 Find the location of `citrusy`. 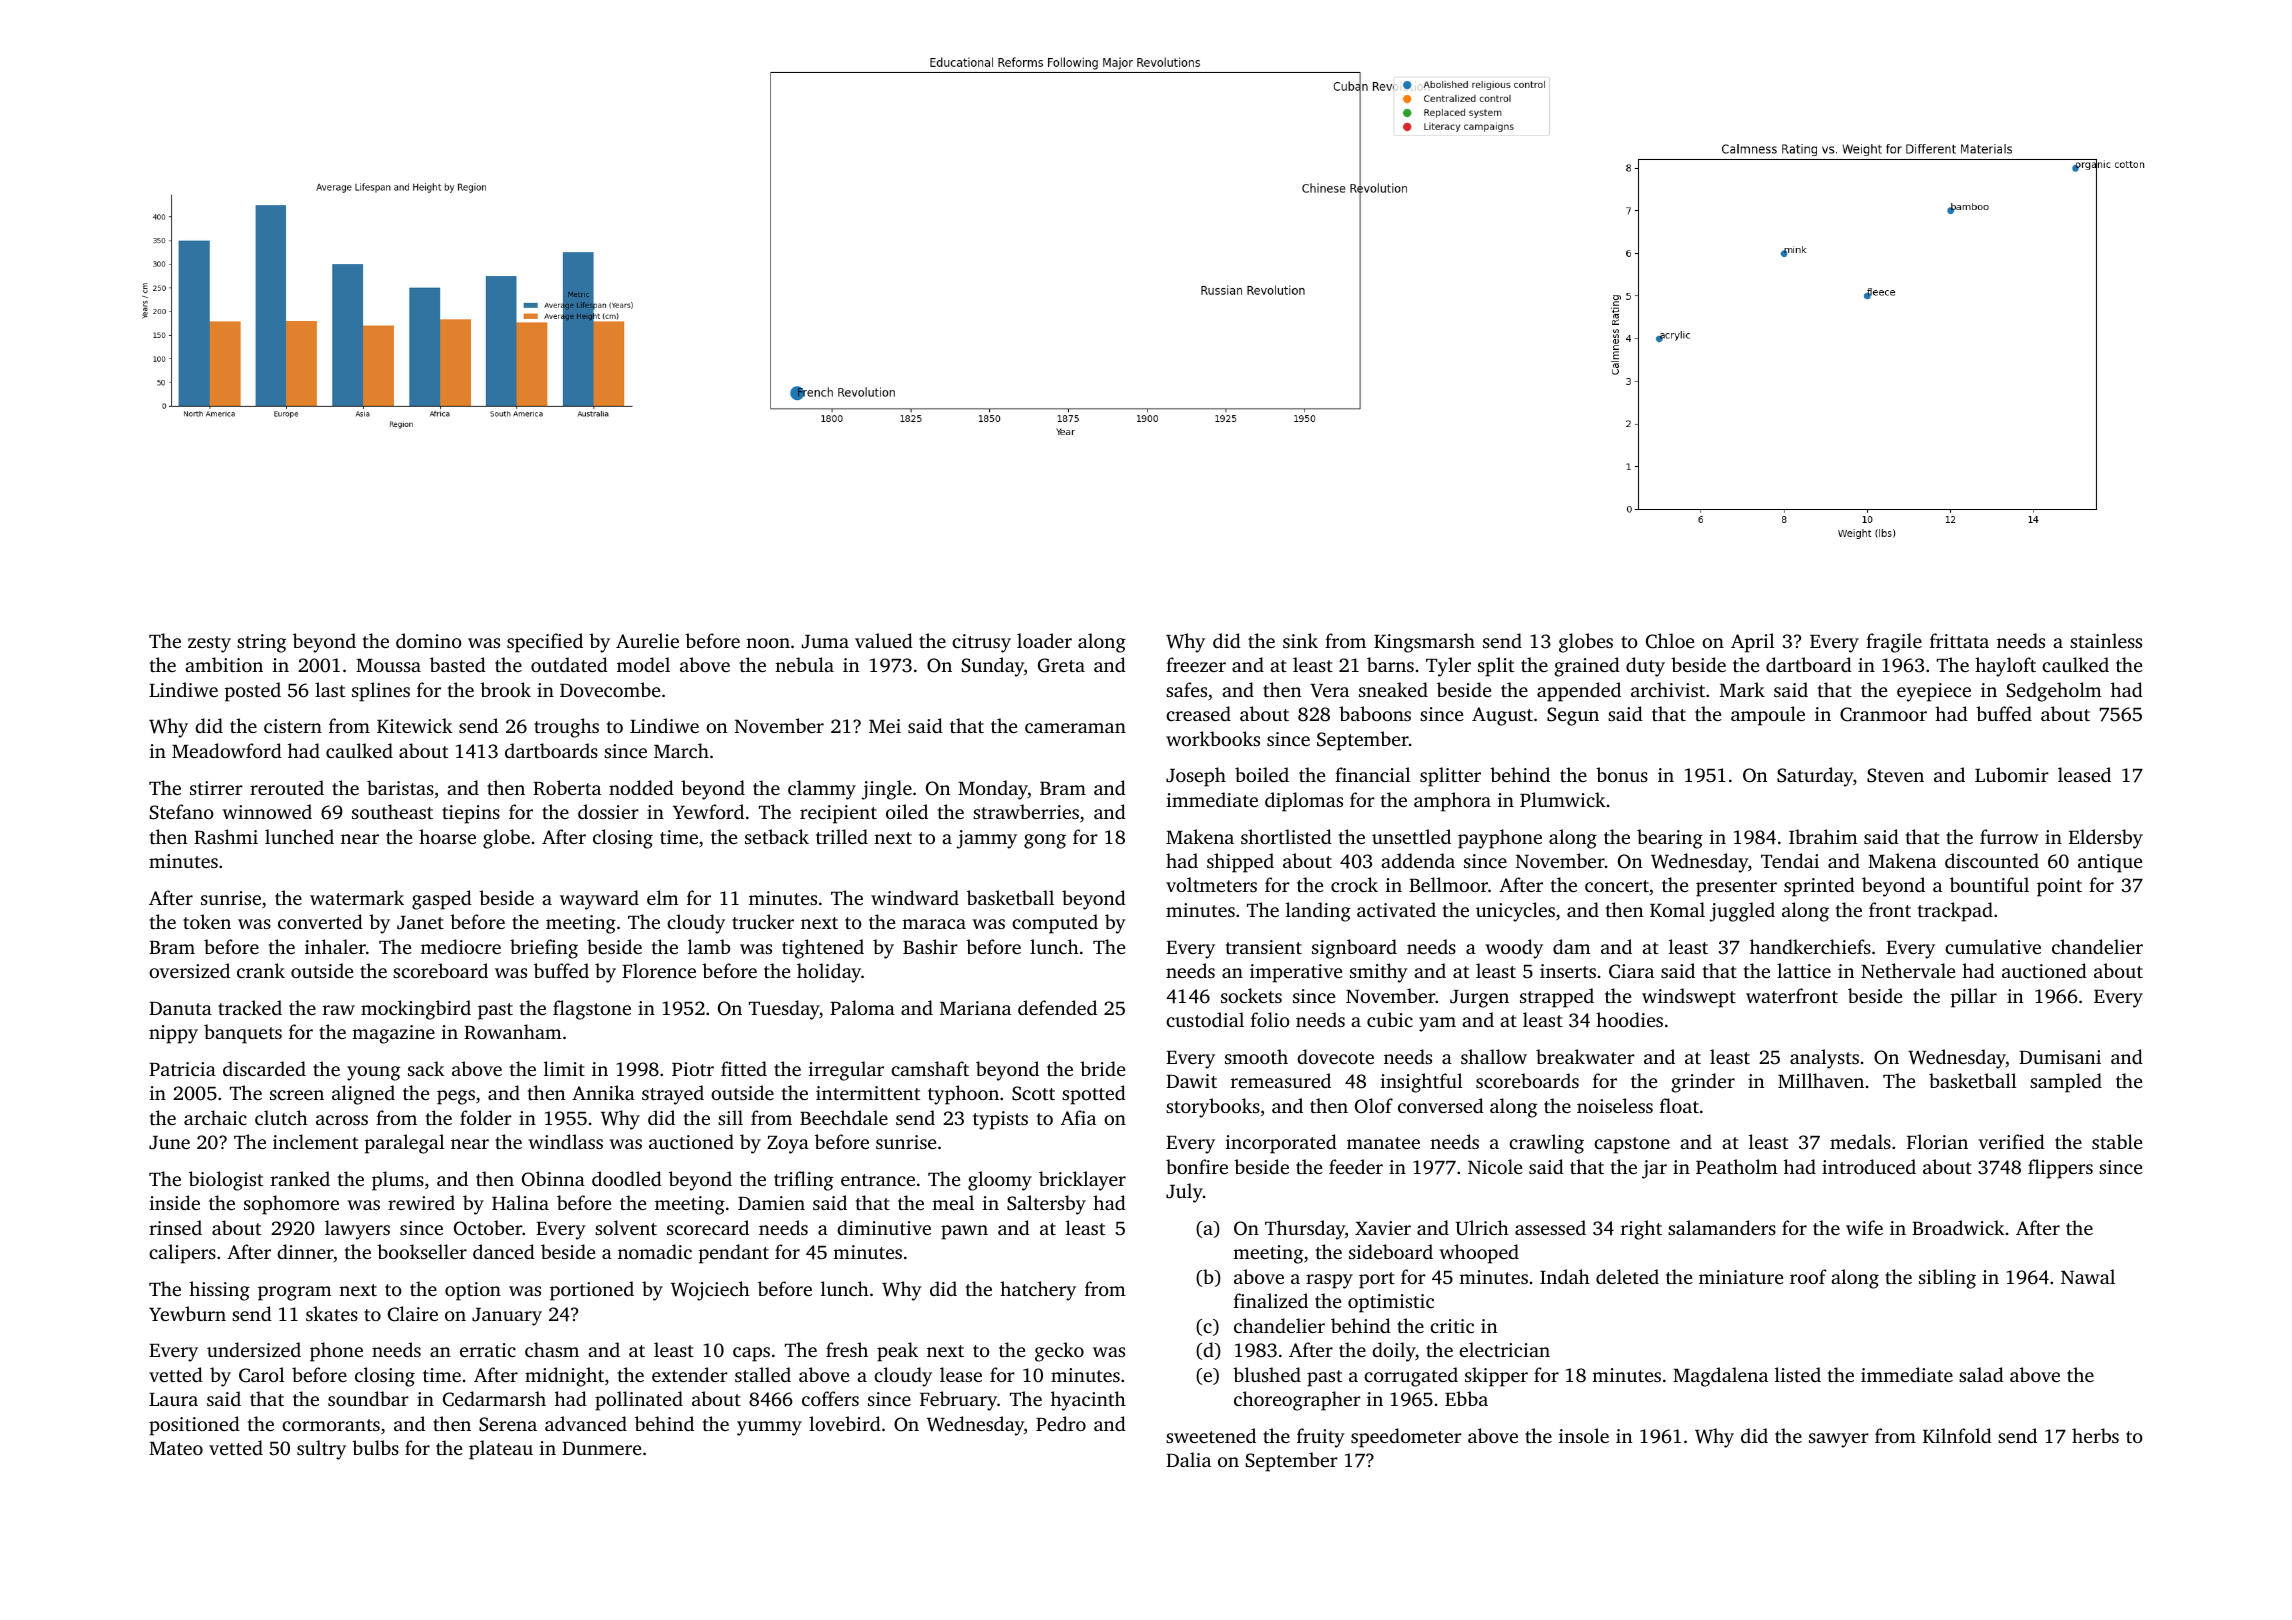

citrusy is located at coordinates (981, 643).
